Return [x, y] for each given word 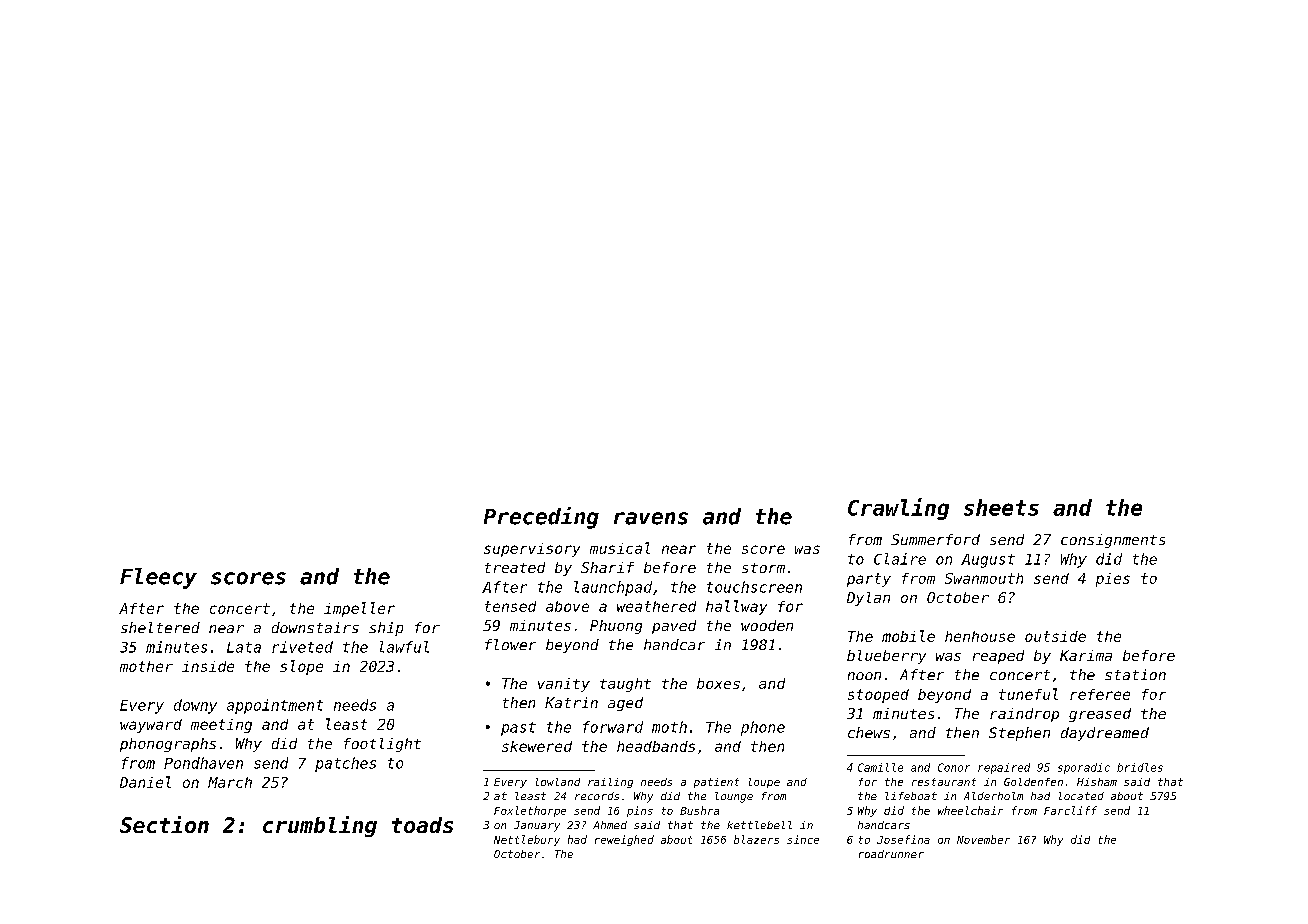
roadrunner [891, 854]
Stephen [1019, 734]
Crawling [898, 509]
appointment [275, 706]
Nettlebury [527, 840]
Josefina [903, 839]
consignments [1113, 541]
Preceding [541, 518]
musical [620, 548]
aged [625, 704]
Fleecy [158, 578]
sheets [1001, 507]
